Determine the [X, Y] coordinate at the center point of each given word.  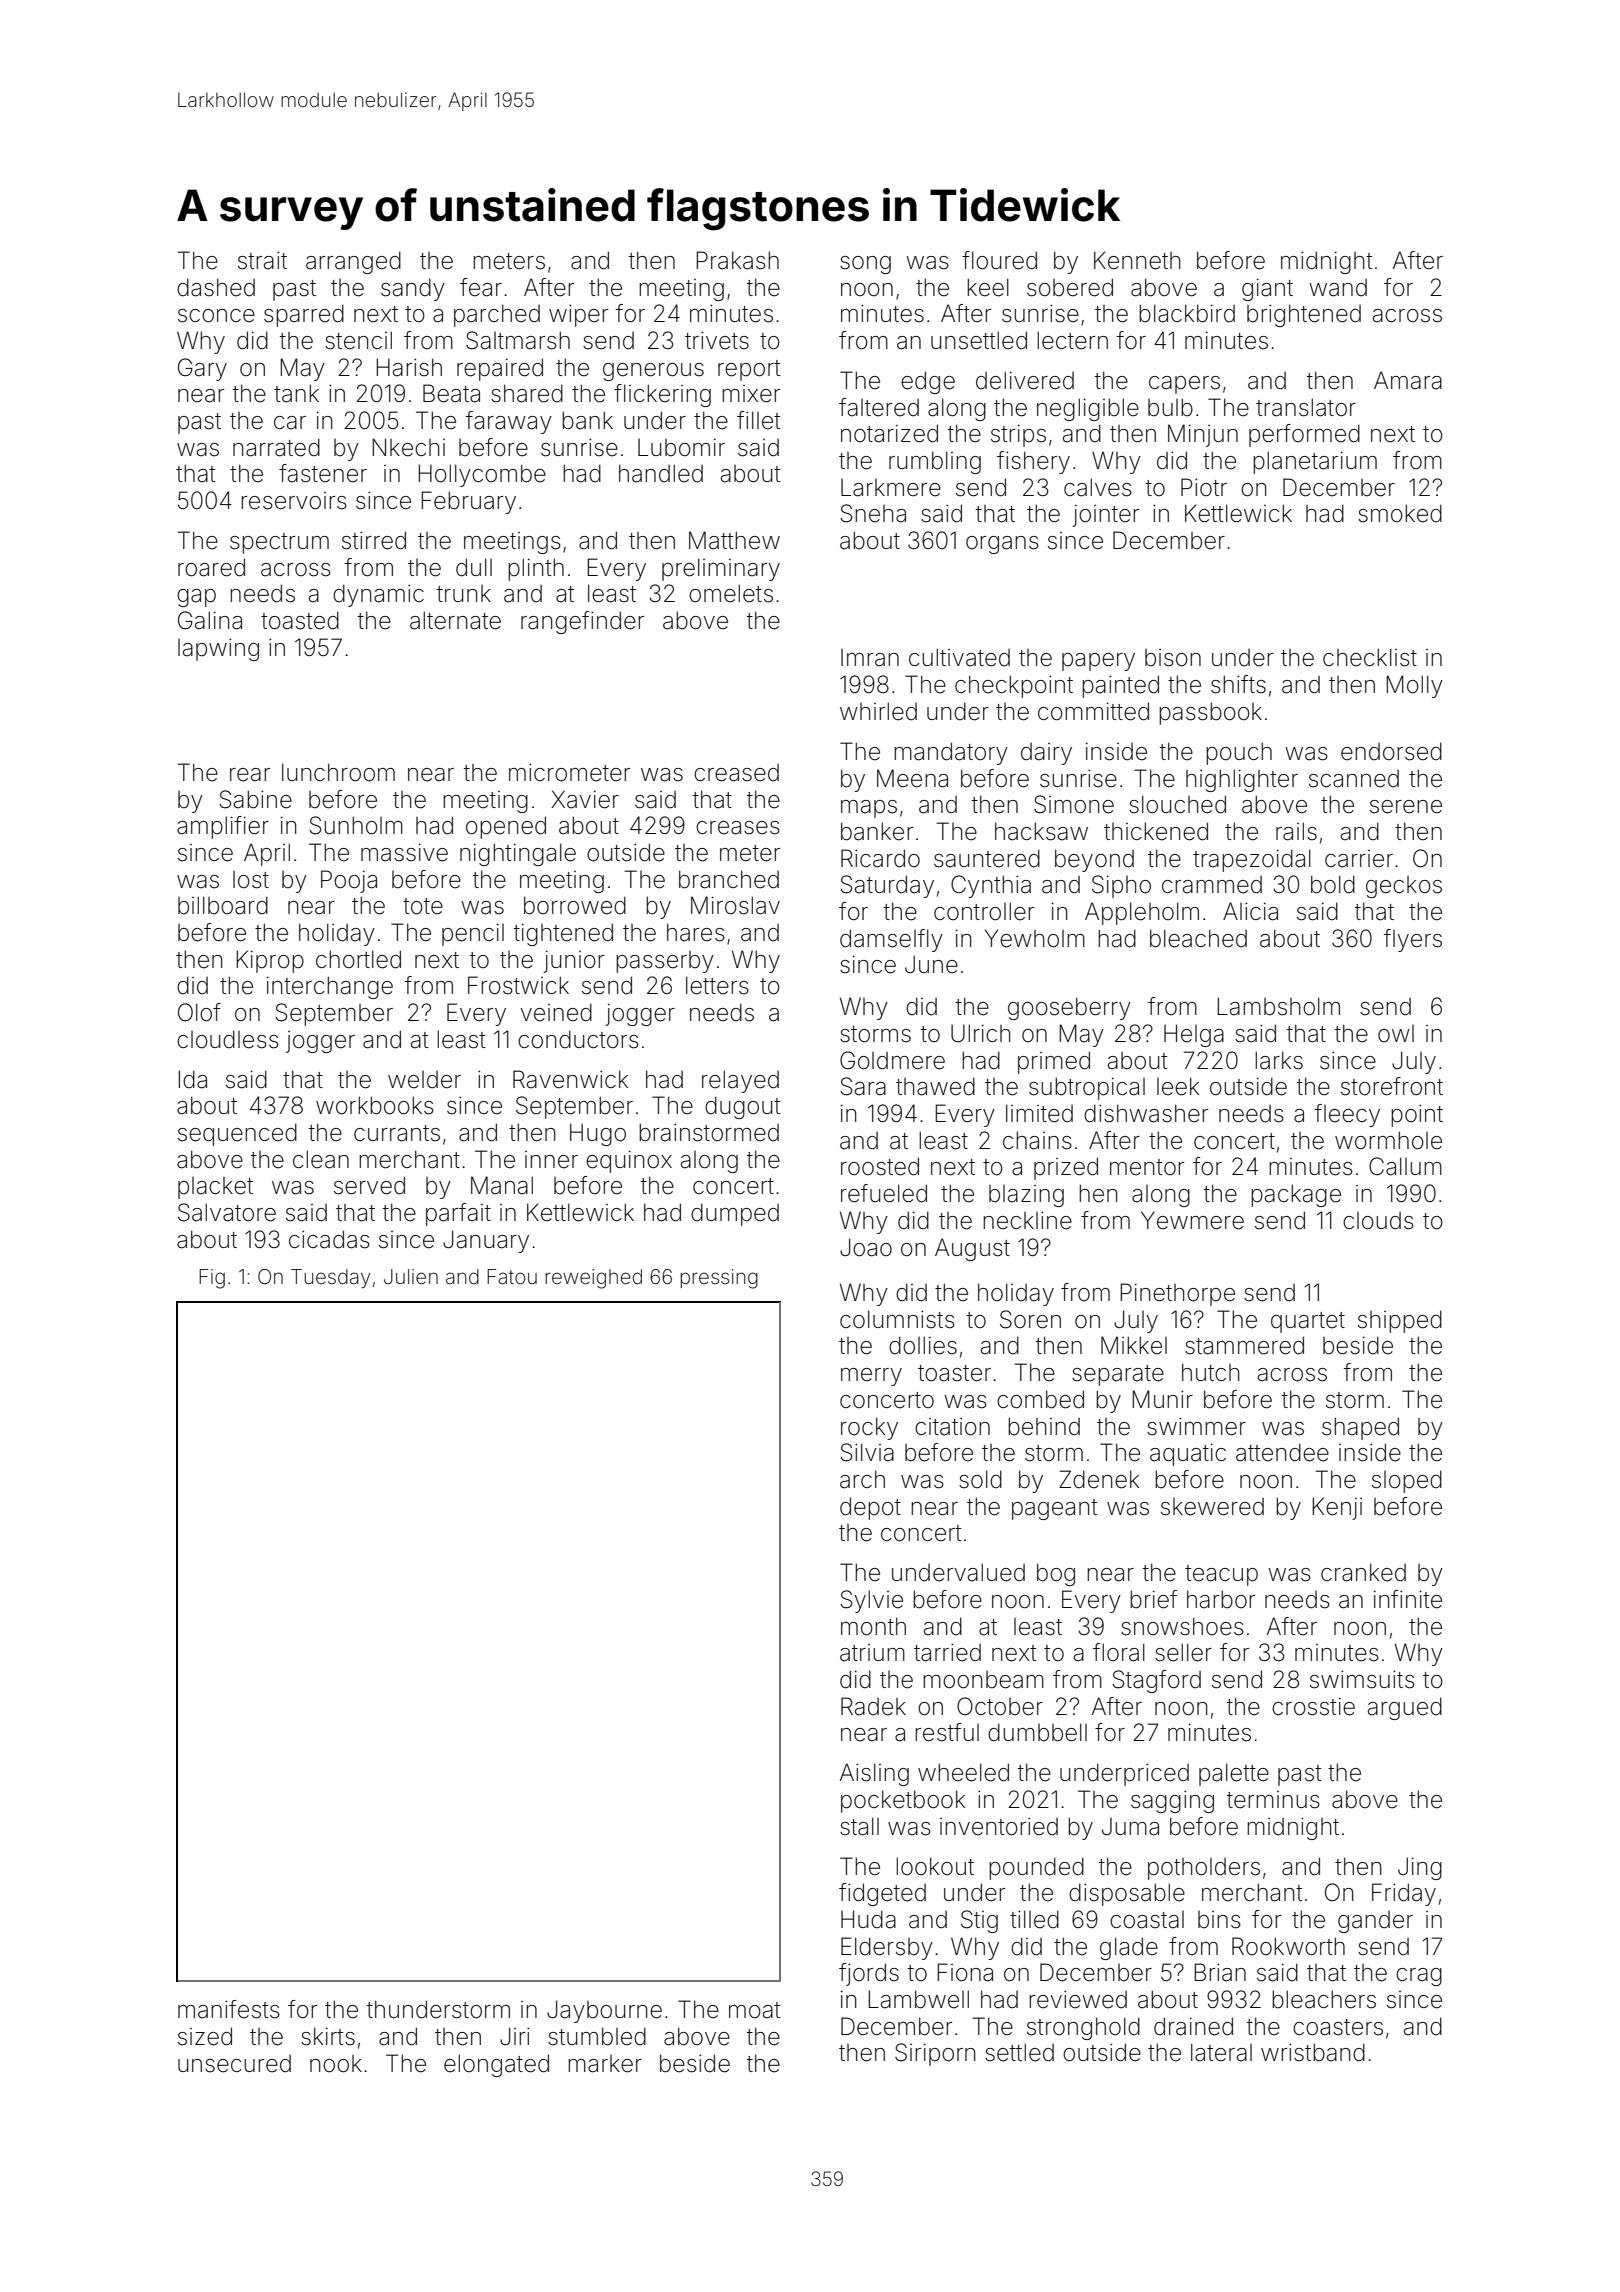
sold [980, 1479]
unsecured [234, 2064]
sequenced [237, 1134]
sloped [1407, 1481]
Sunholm [356, 825]
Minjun [1203, 435]
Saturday [887, 886]
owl [1396, 1034]
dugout [742, 1107]
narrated [276, 447]
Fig [212, 1279]
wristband [1313, 2052]
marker [605, 2064]
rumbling [935, 462]
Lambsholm [1278, 1006]
